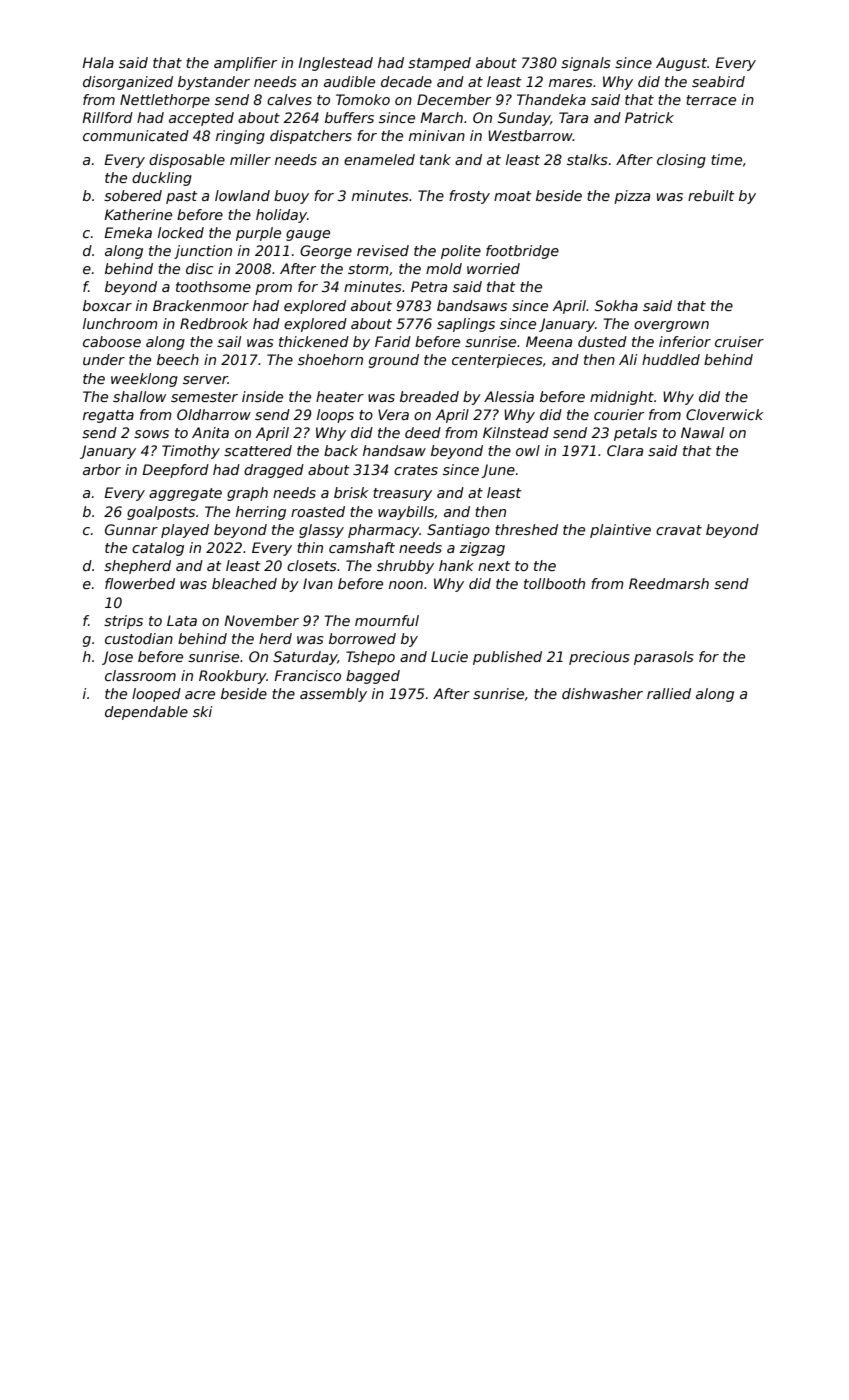 This screenshot has height=1400, width=849. What do you see at coordinates (214, 83) in the screenshot?
I see `bystander` at bounding box center [214, 83].
